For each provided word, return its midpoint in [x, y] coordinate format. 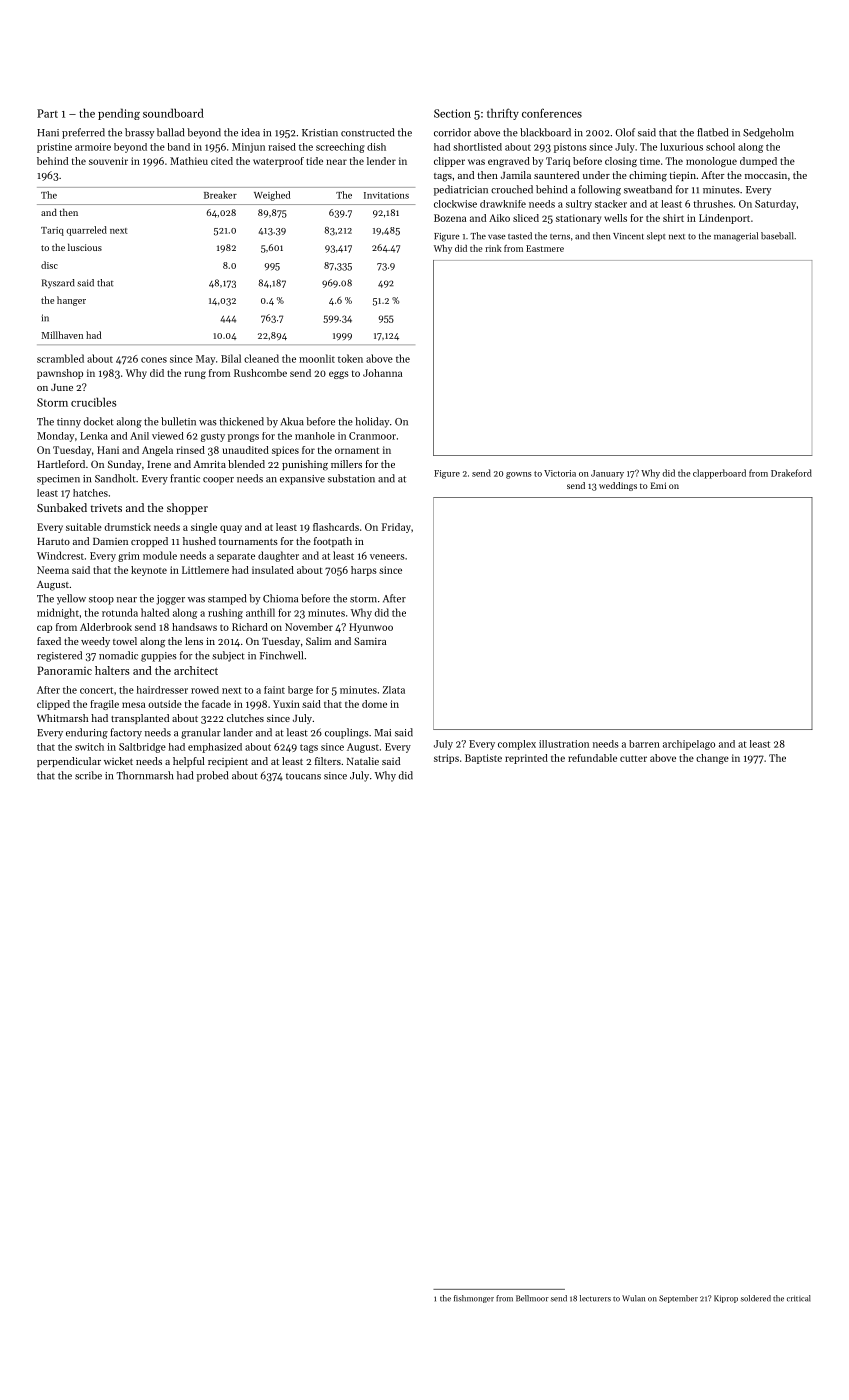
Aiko [499, 218]
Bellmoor [532, 1298]
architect [196, 670]
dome [374, 704]
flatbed [712, 132]
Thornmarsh [144, 775]
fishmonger [474, 1299]
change [712, 759]
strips [446, 759]
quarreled [86, 231]
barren [644, 744]
